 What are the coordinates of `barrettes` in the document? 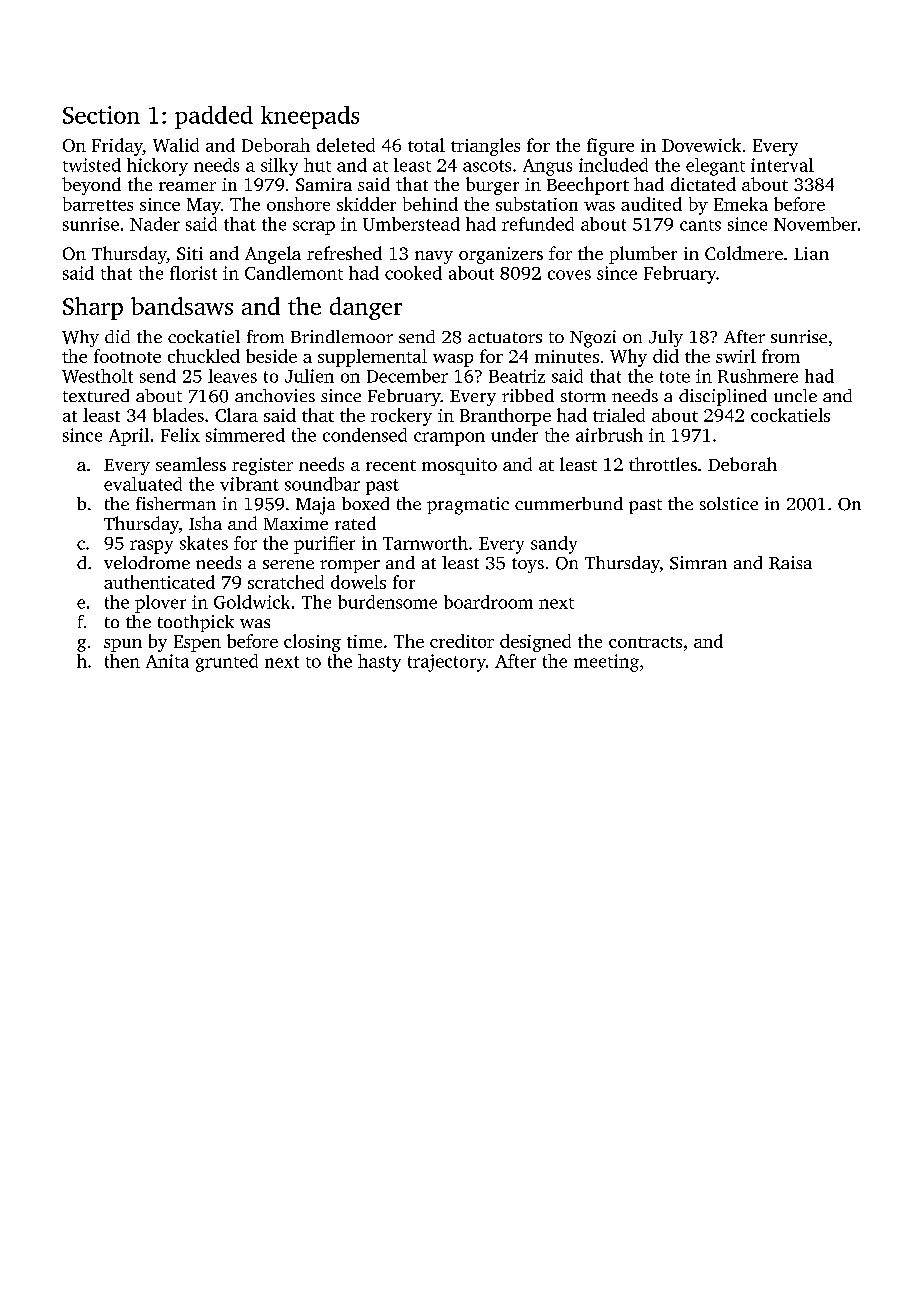 It's located at (98, 204).
